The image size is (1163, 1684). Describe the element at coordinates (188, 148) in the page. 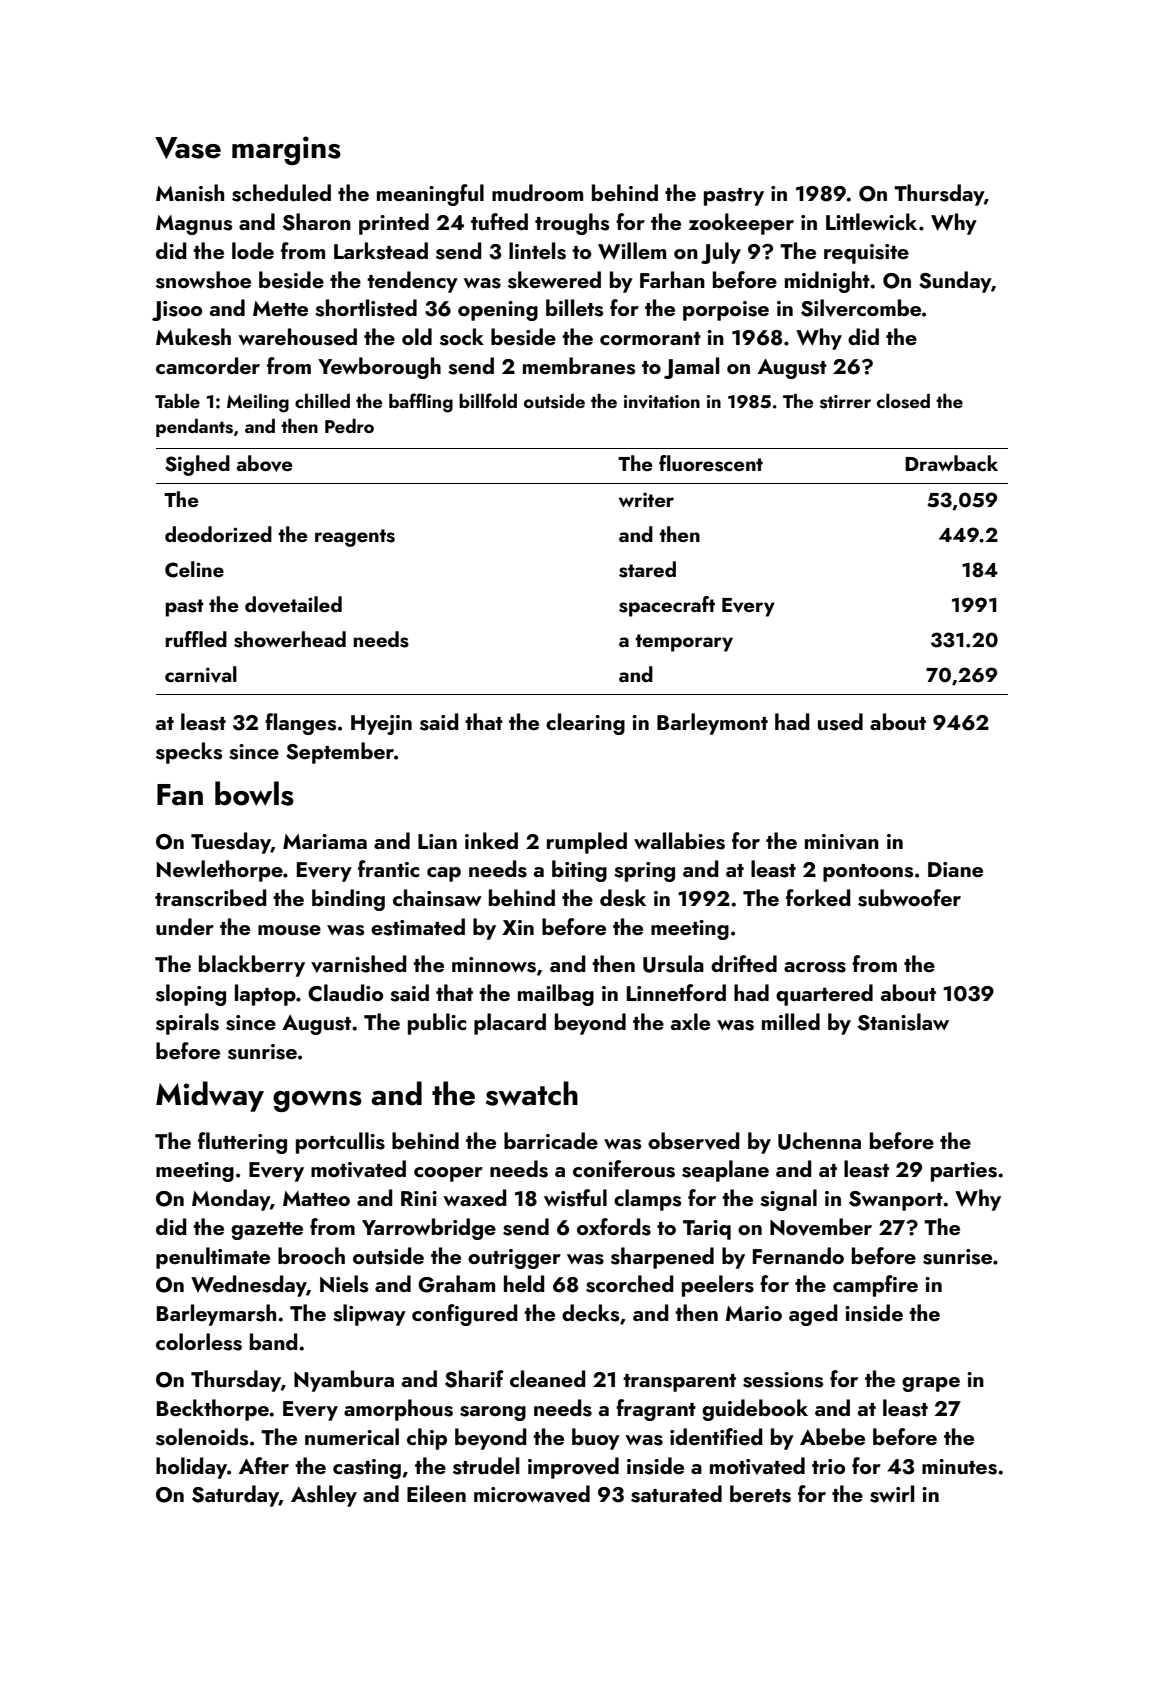

I see `Vase` at that location.
